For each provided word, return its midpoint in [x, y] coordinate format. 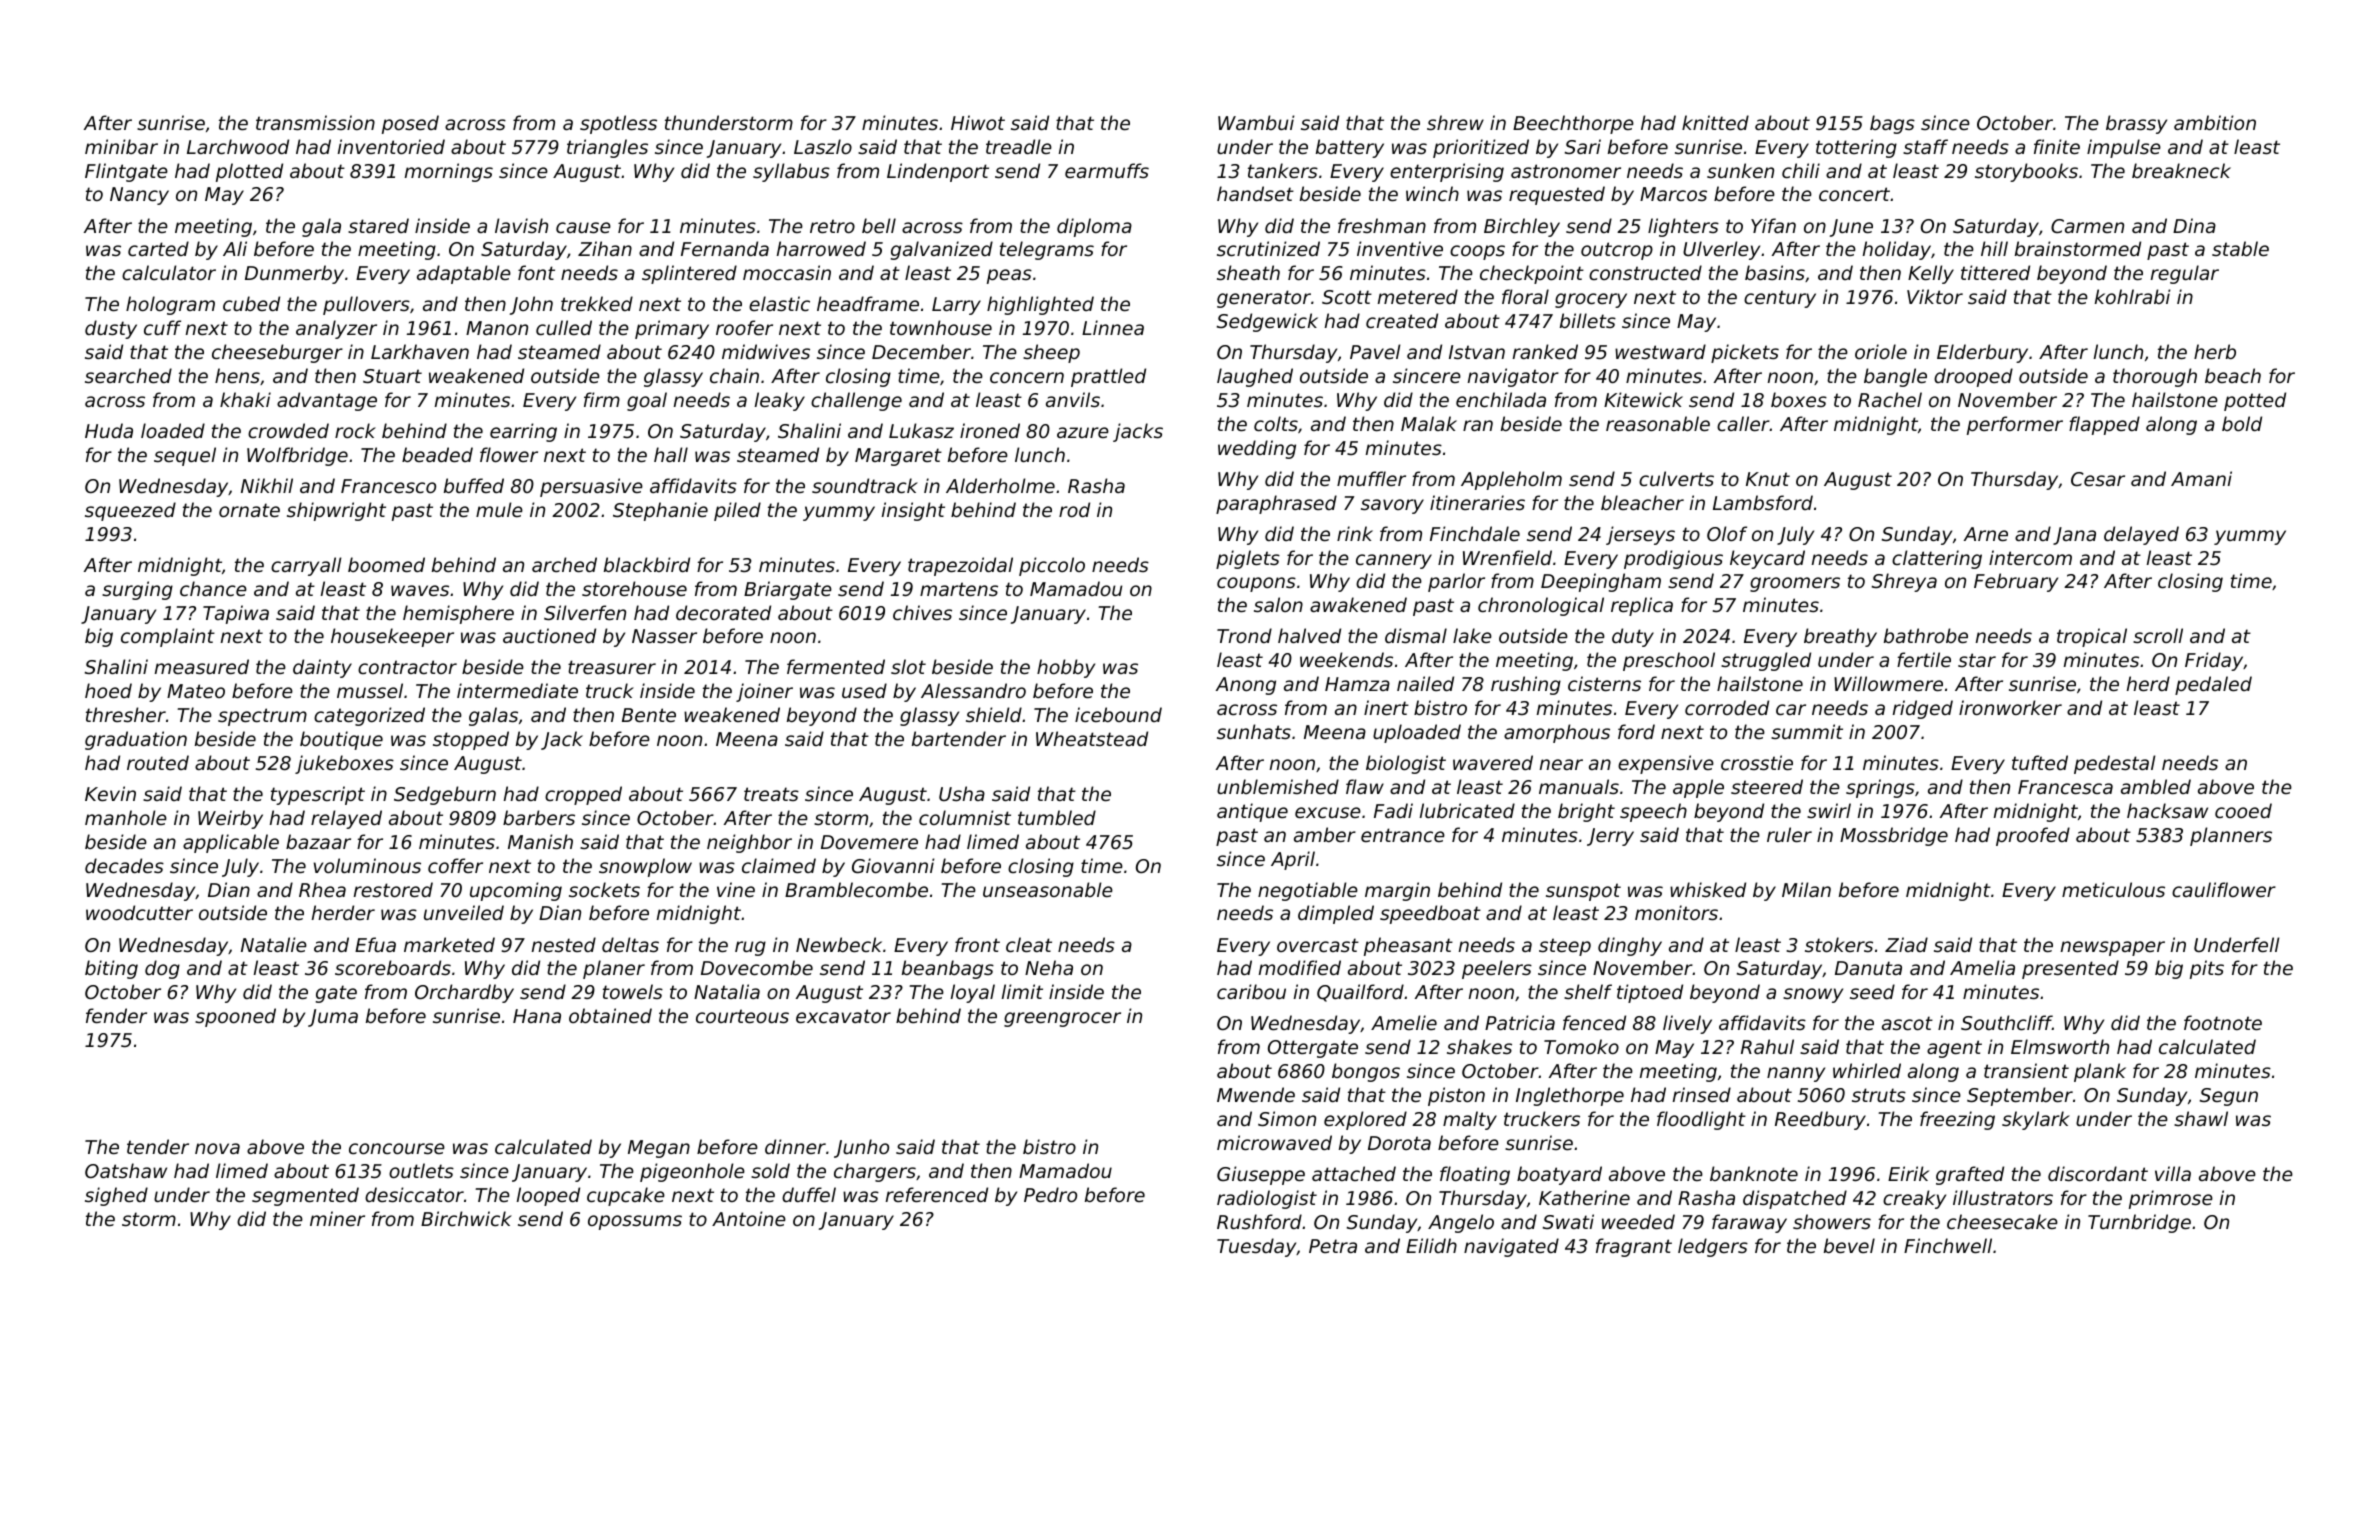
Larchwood [238, 146]
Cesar [2098, 479]
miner [337, 1218]
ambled [2156, 786]
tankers [1283, 170]
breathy [1840, 637]
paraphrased [1276, 504]
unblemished [1278, 786]
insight [913, 511]
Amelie [1404, 1022]
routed [158, 762]
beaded [437, 454]
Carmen [2087, 226]
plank [2100, 1072]
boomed [386, 564]
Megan [659, 1149]
